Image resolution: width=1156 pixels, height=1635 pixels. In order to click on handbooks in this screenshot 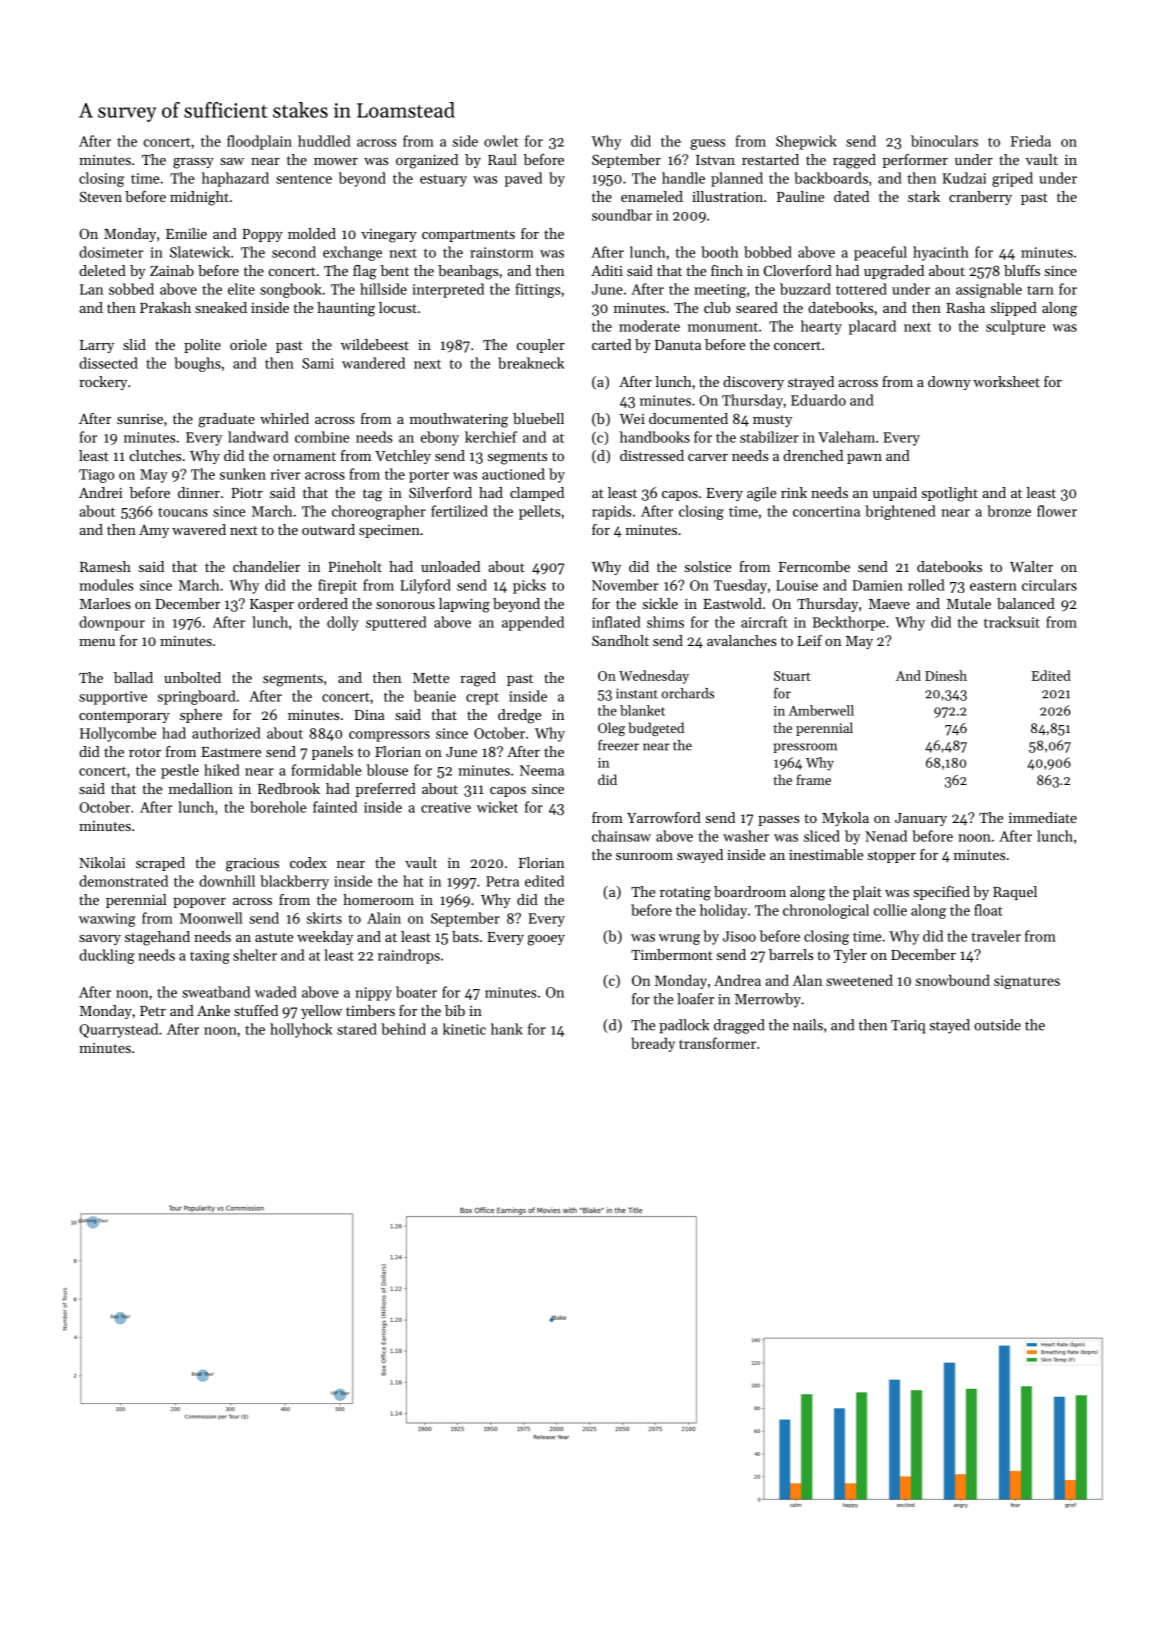, I will do `click(655, 437)`.
